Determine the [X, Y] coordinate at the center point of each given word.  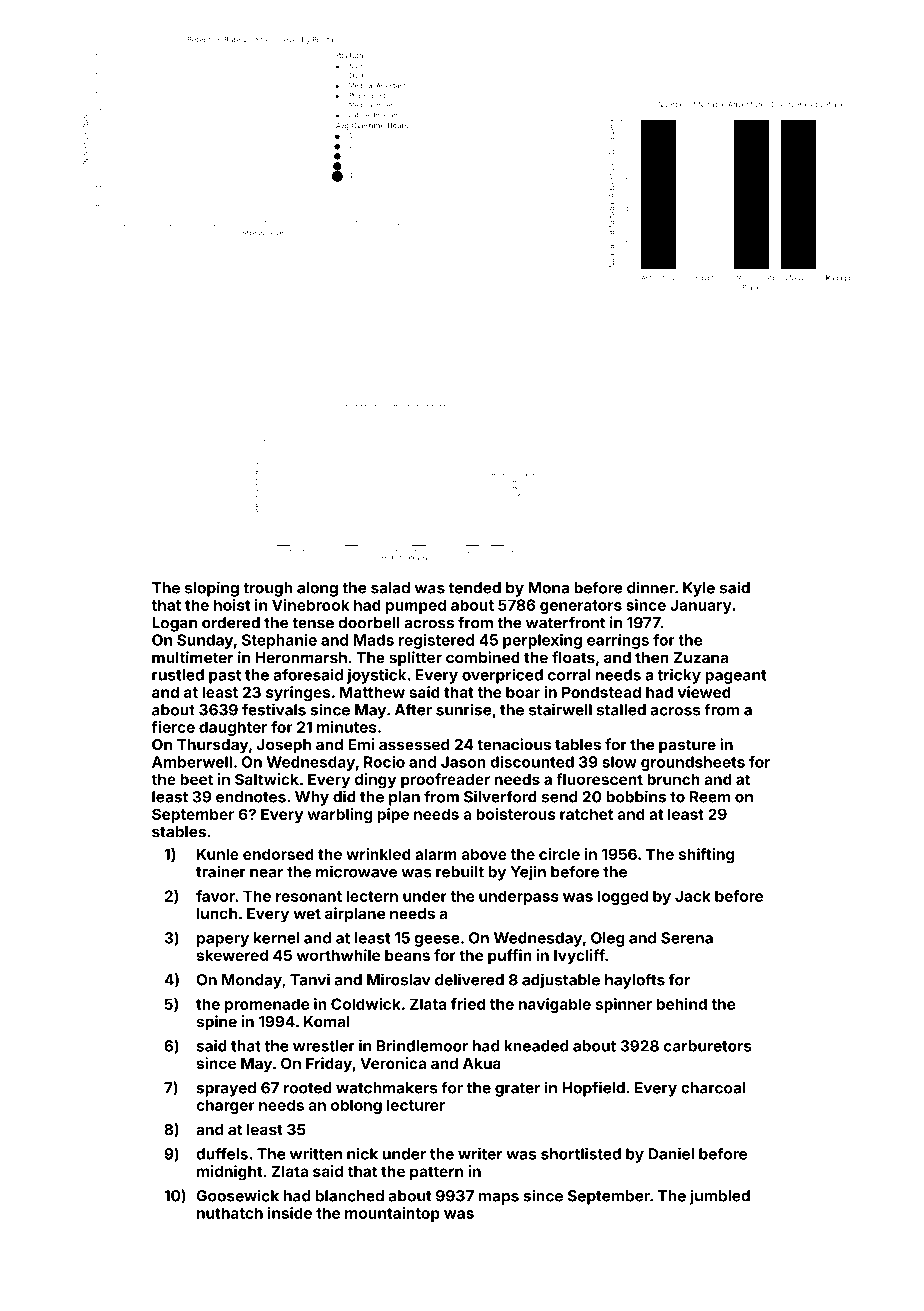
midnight [230, 1173]
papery [223, 941]
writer [480, 1153]
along [317, 589]
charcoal [713, 1088]
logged [623, 897]
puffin [510, 956]
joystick [376, 676]
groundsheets [693, 763]
